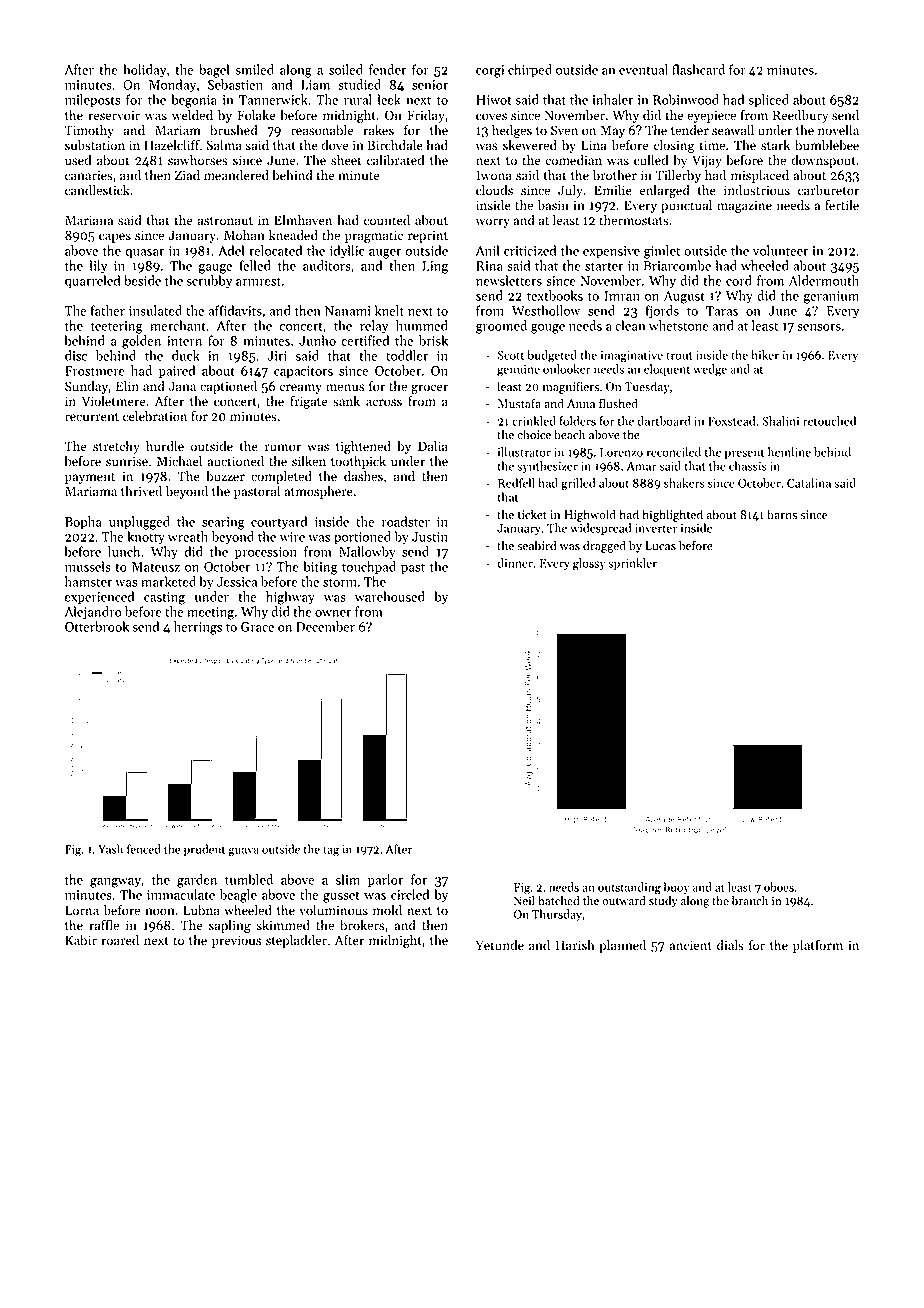 This screenshot has width=924, height=1308. Describe the element at coordinates (643, 69) in the screenshot. I see `eventual` at that location.
